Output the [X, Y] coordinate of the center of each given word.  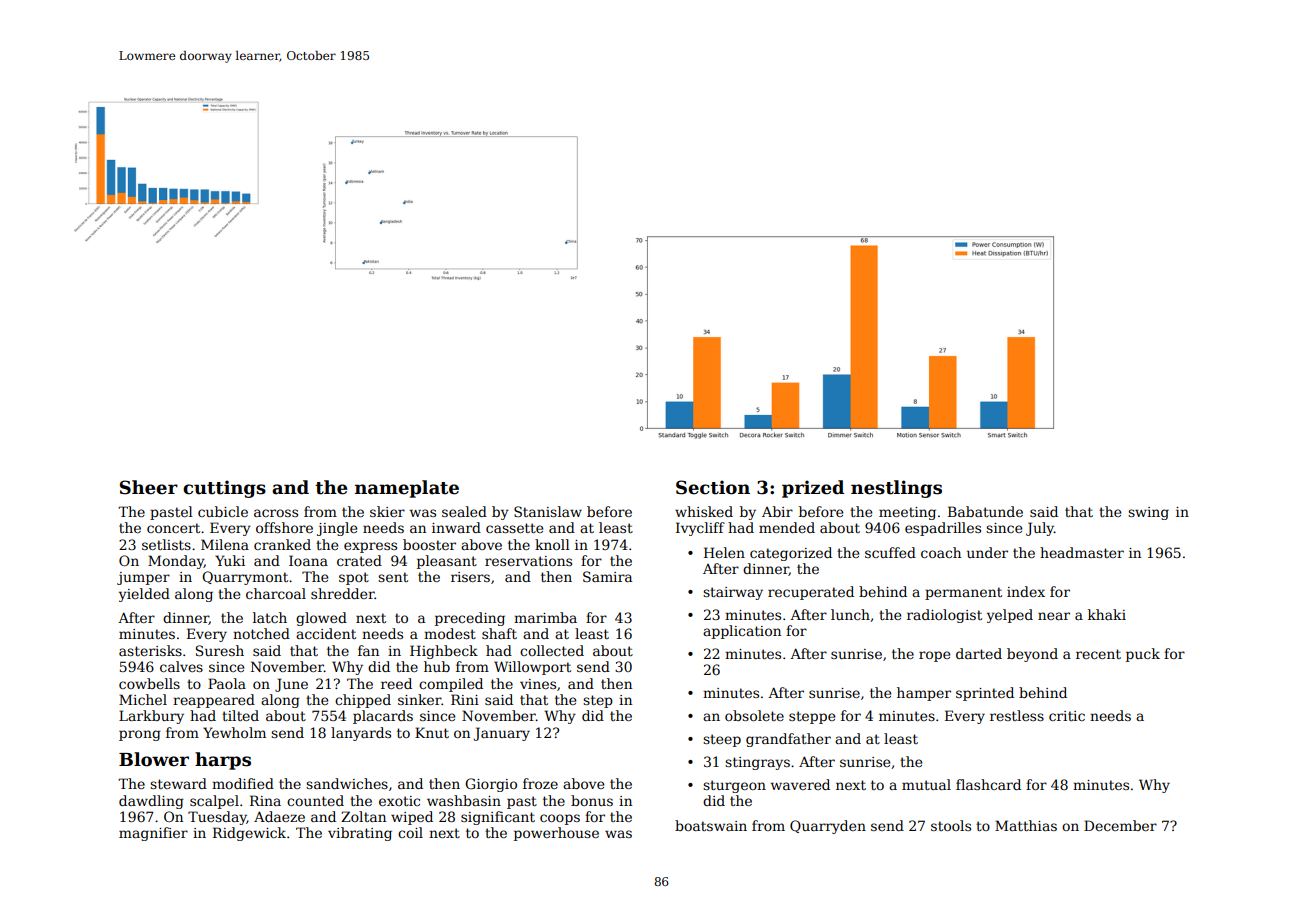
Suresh [220, 650]
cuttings [224, 489]
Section [713, 487]
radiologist [944, 616]
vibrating [360, 834]
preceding [470, 619]
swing [1148, 513]
